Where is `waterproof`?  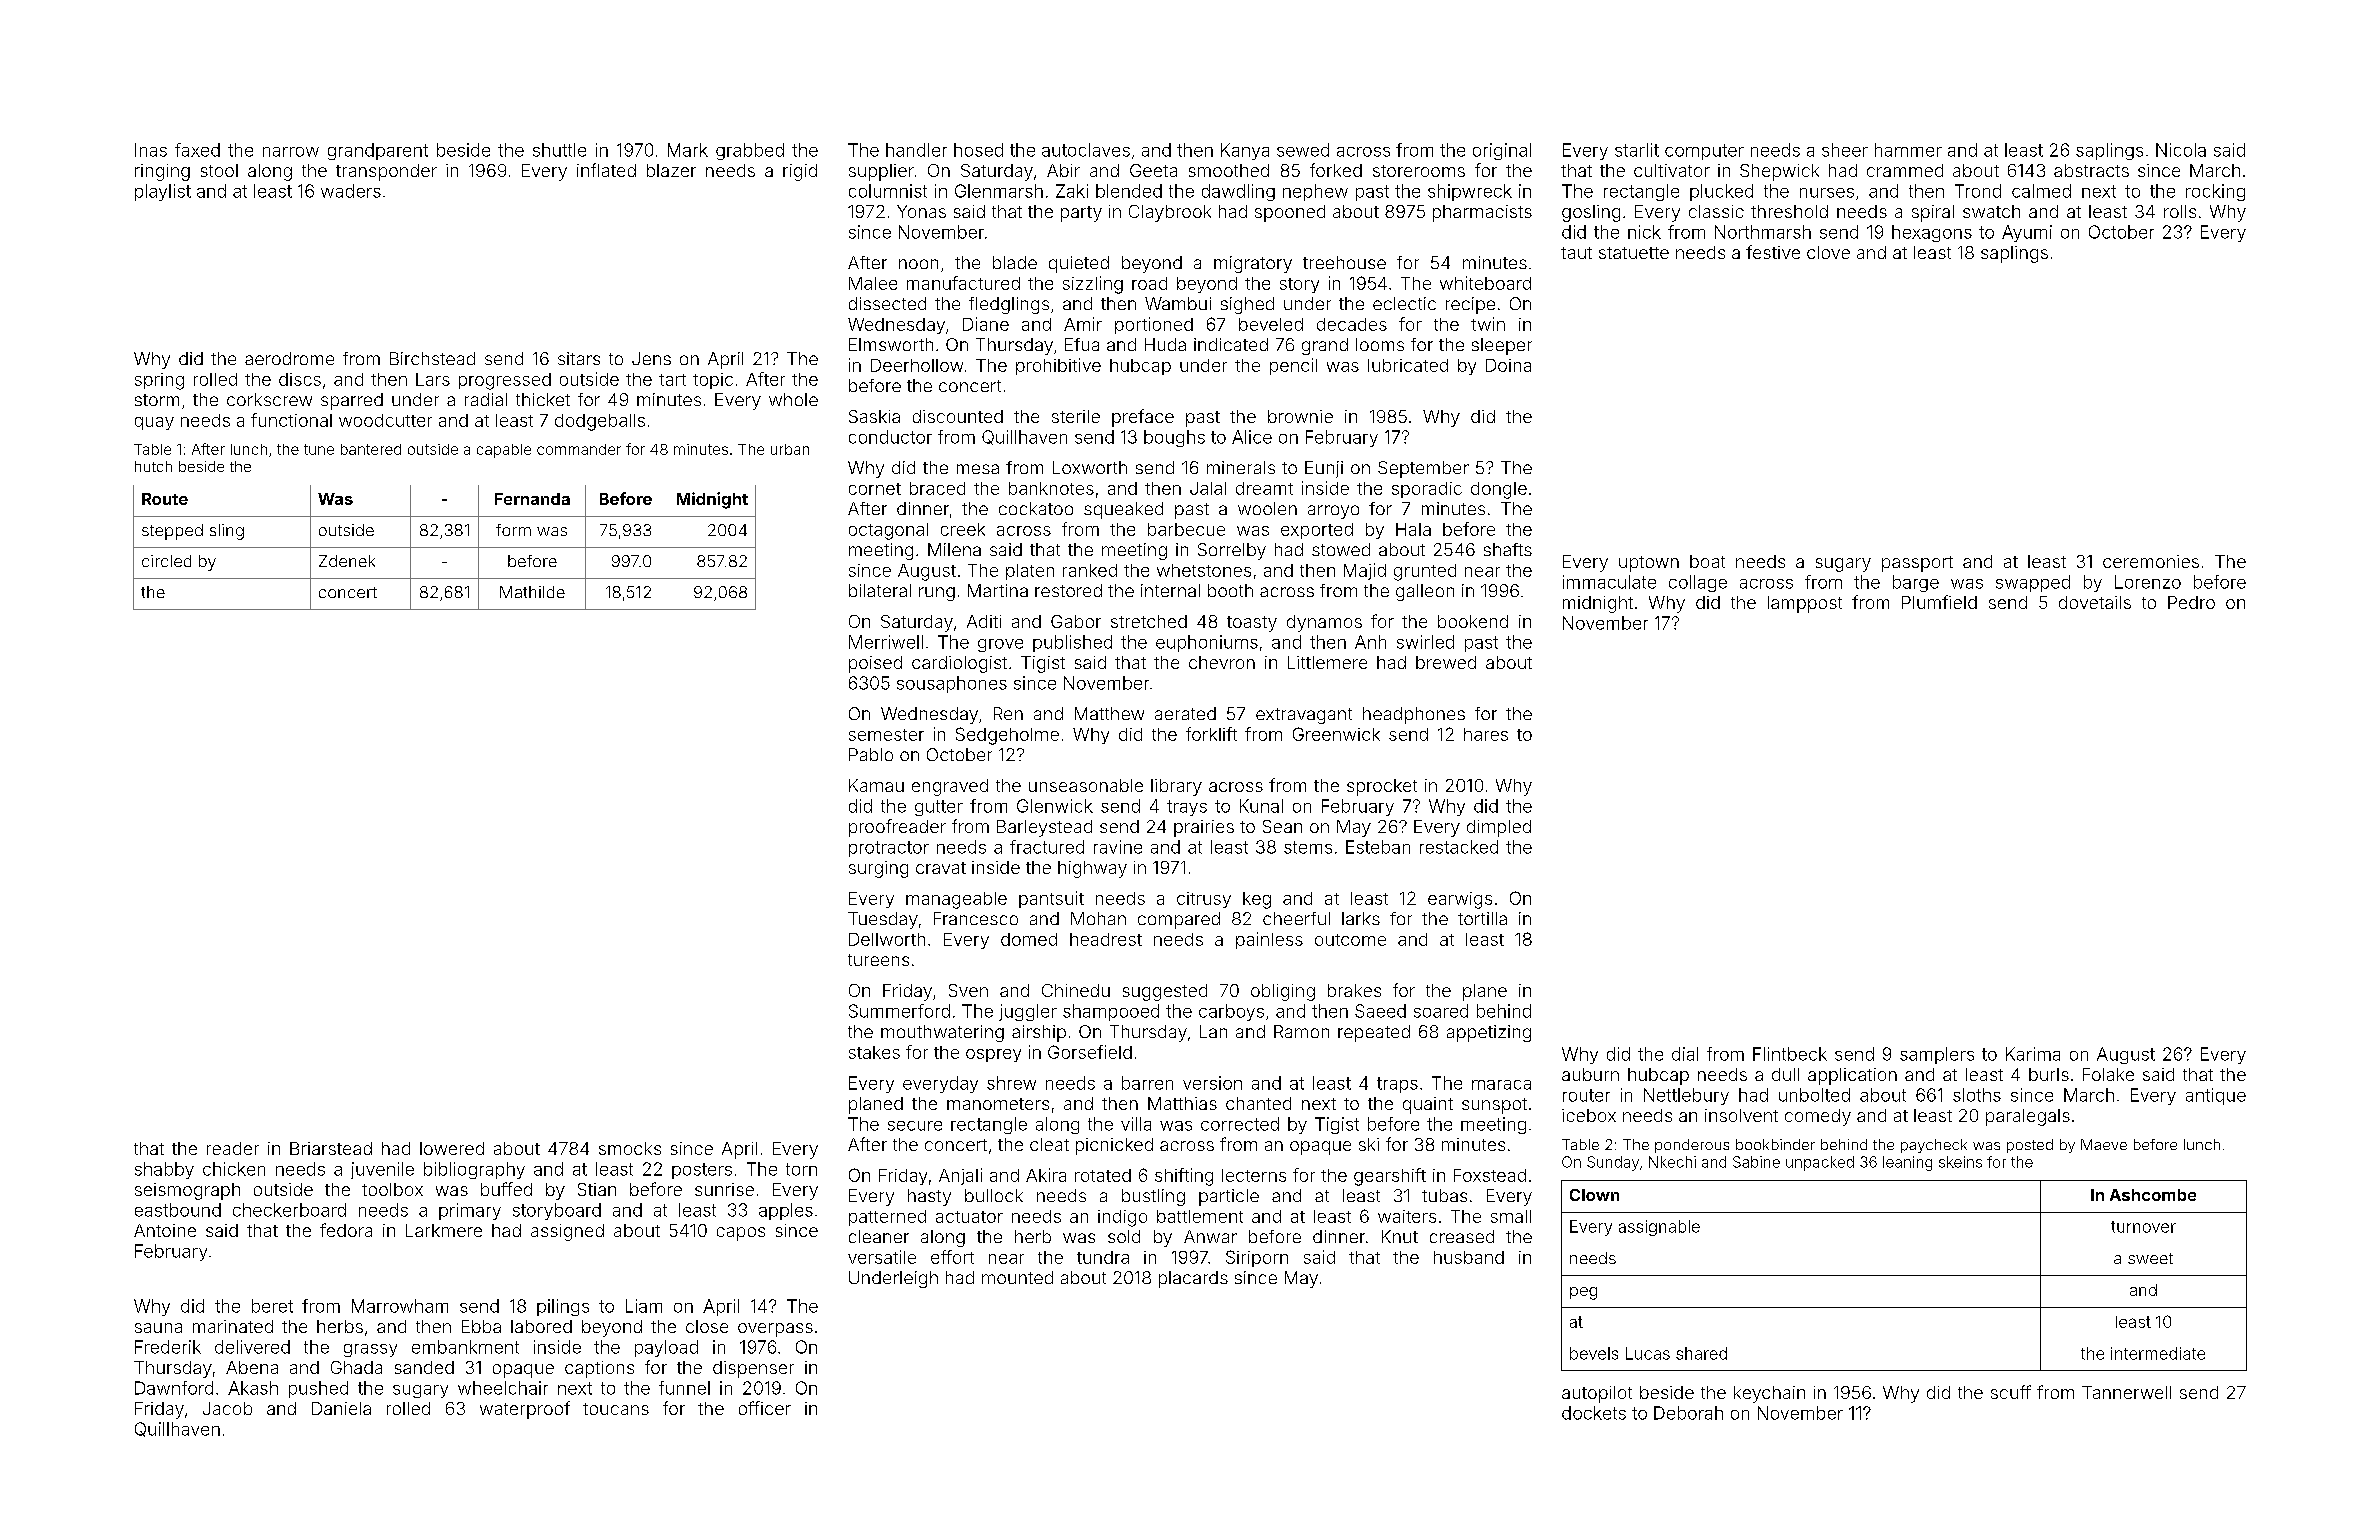 waterproof is located at coordinates (525, 1410).
